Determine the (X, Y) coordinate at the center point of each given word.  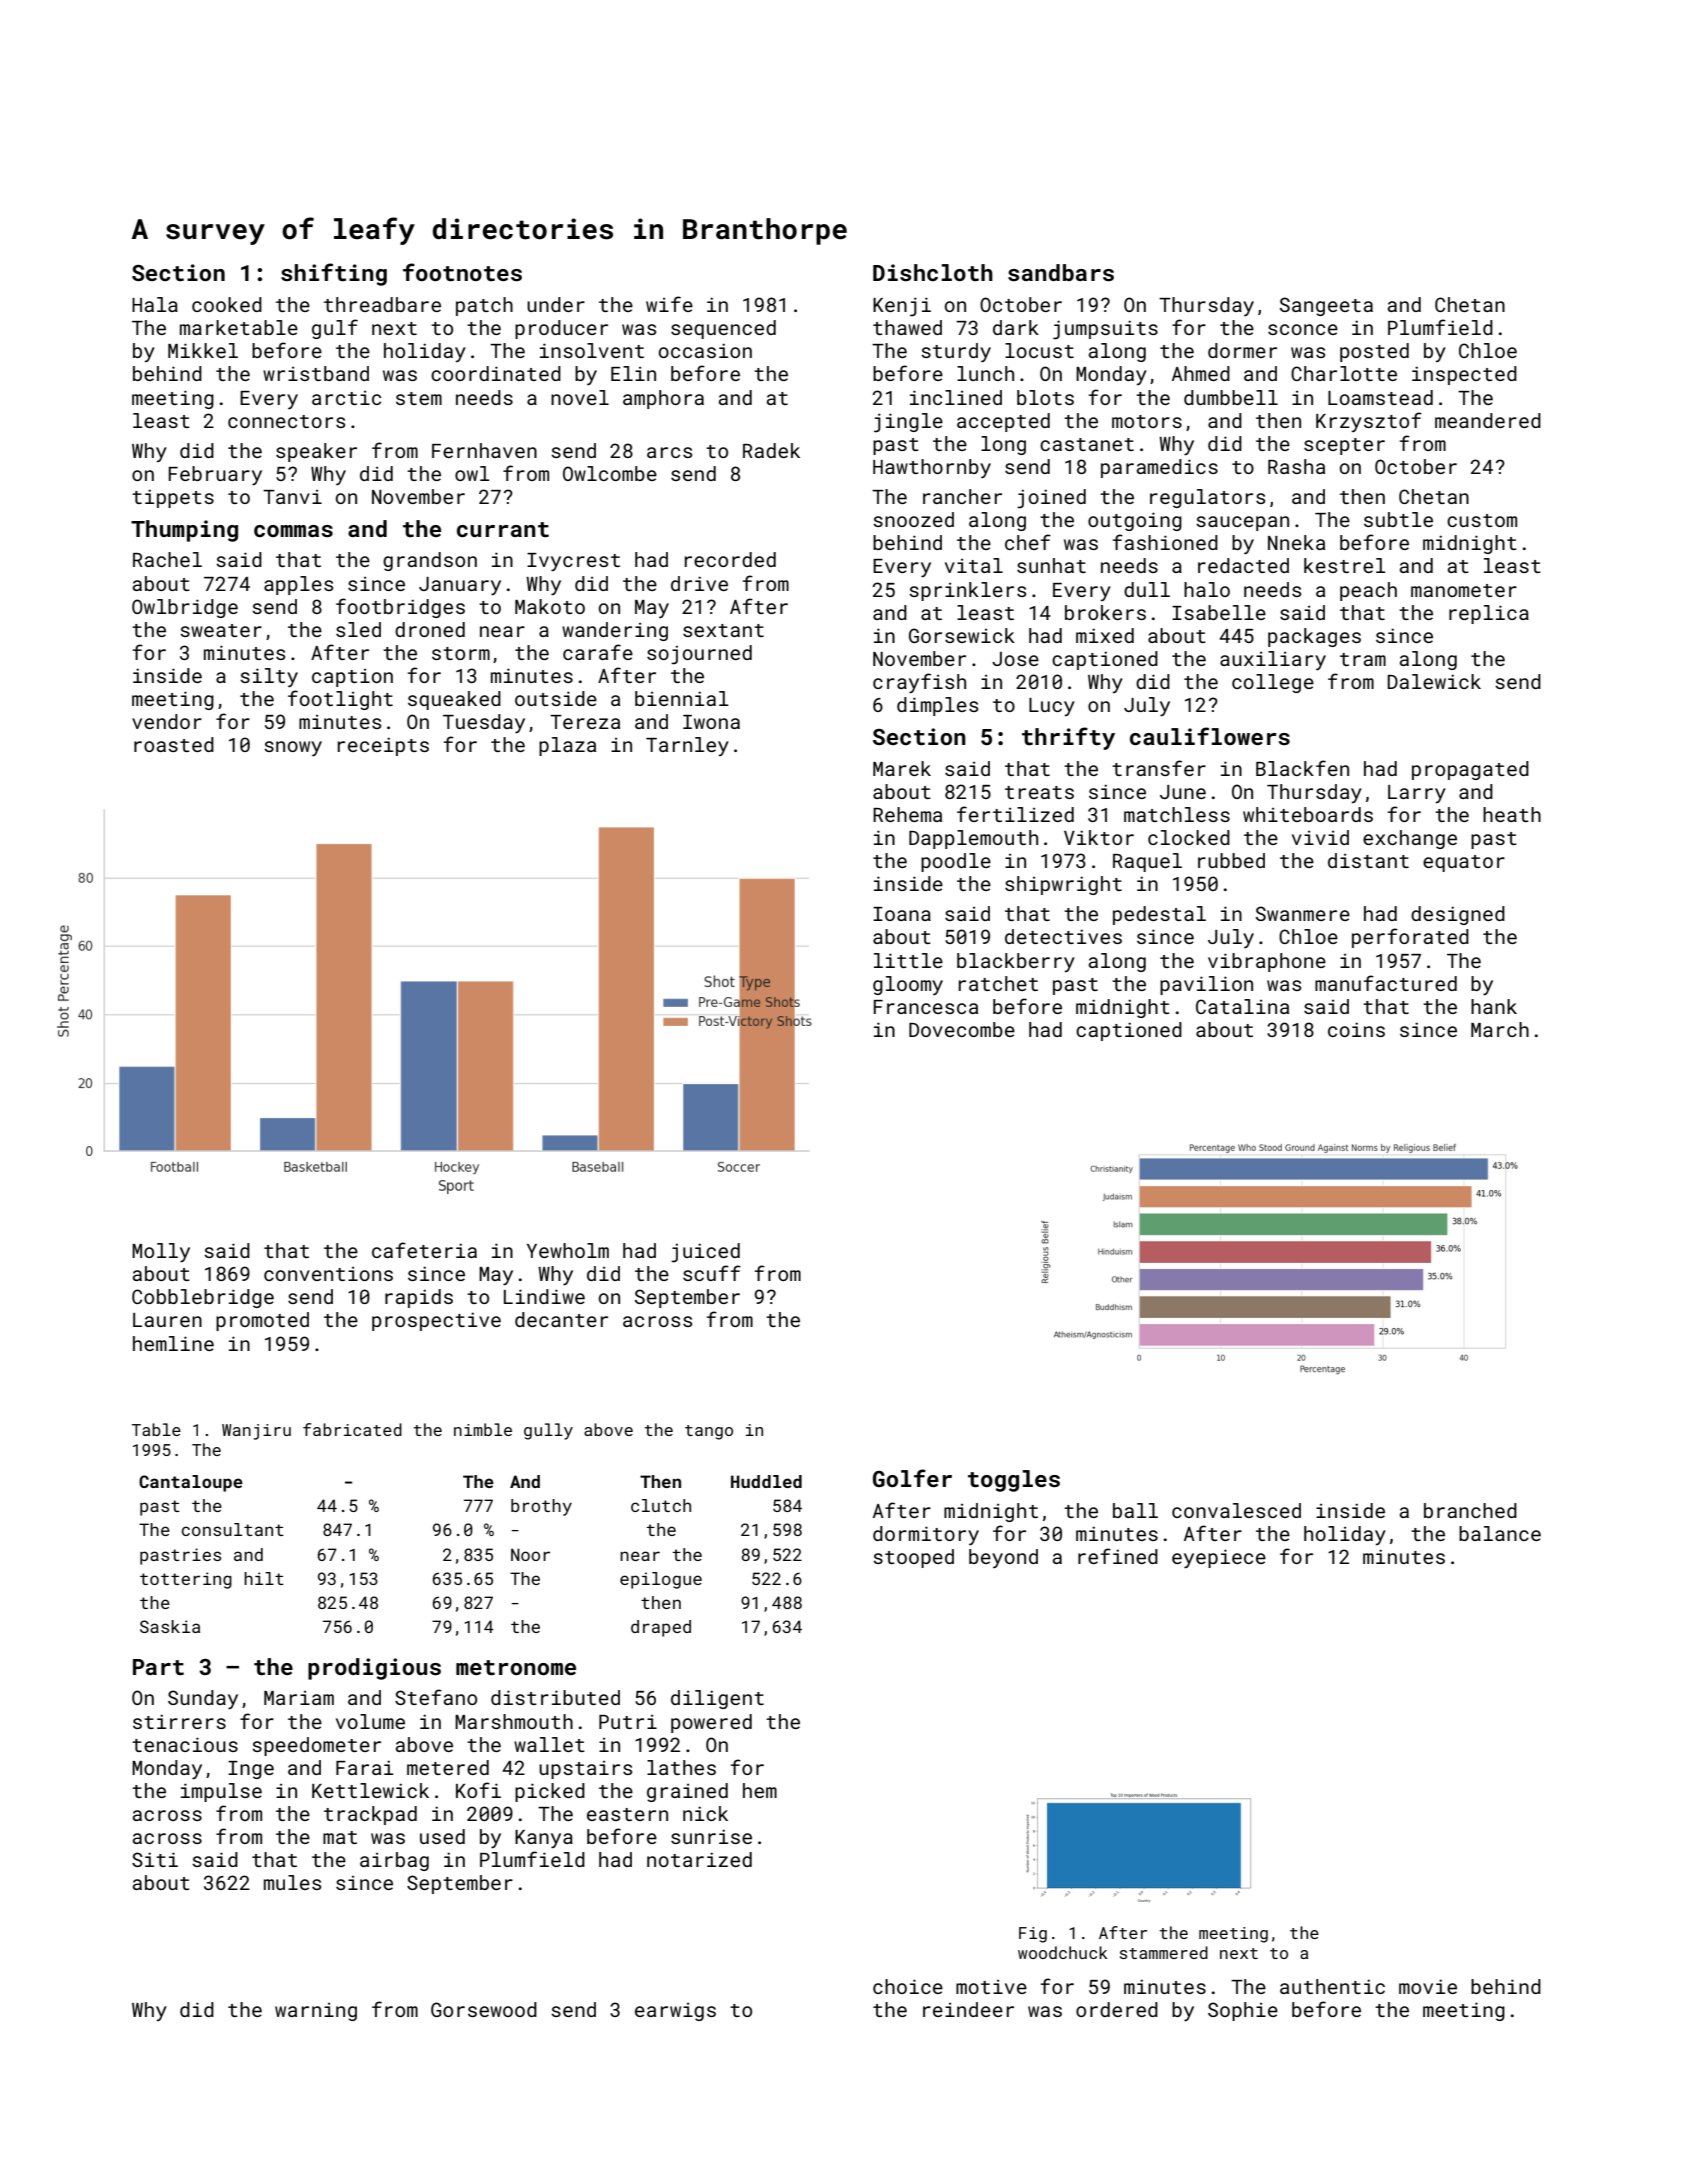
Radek (771, 450)
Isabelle (1219, 612)
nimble (483, 1429)
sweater (221, 630)
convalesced (1236, 1510)
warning (316, 2012)
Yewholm (568, 1250)
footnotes (462, 272)
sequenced (723, 329)
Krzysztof (1369, 422)
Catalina (1242, 1006)
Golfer (912, 1478)
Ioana (902, 914)
